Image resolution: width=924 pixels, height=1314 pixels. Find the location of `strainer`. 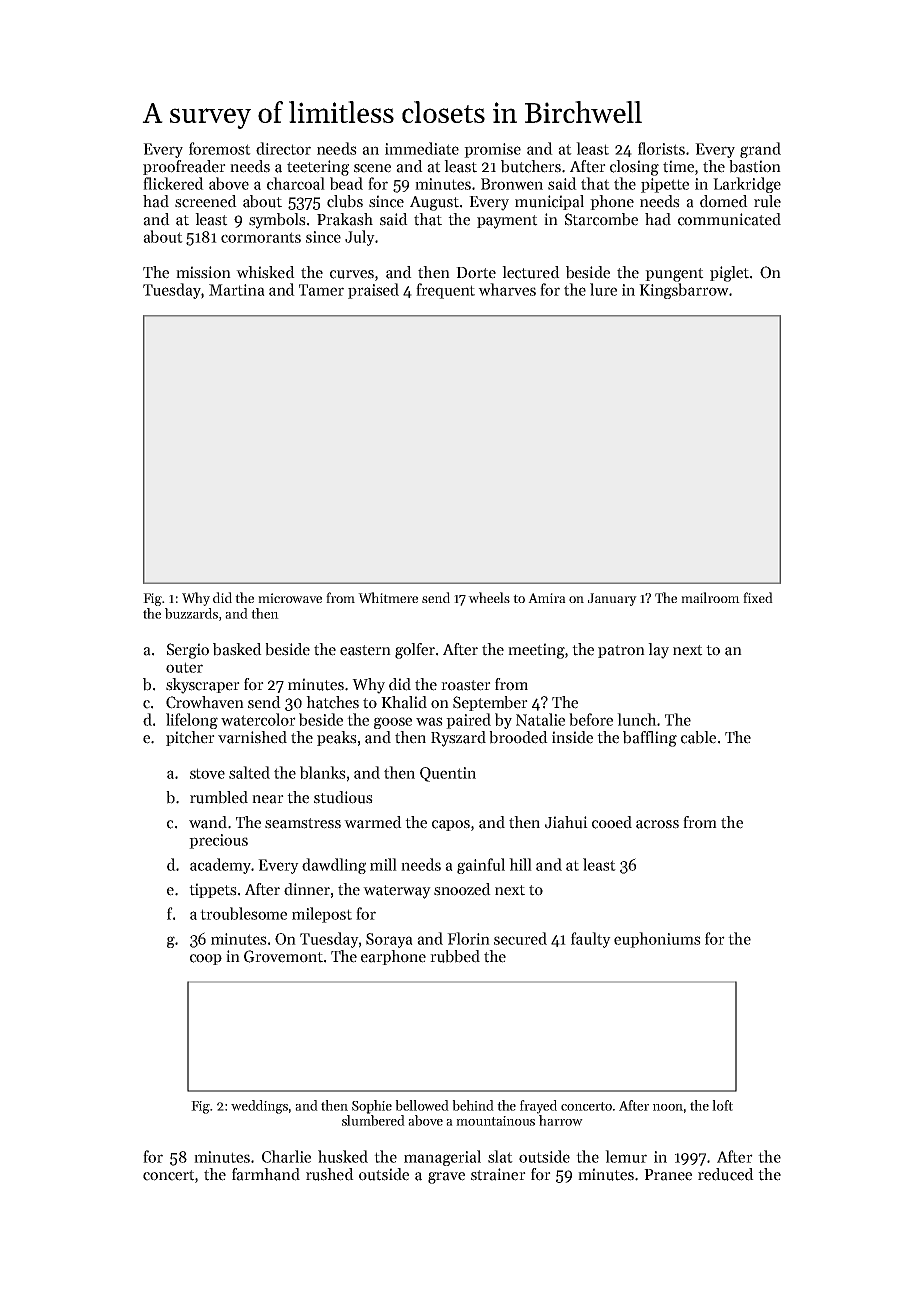

strainer is located at coordinates (498, 1174).
